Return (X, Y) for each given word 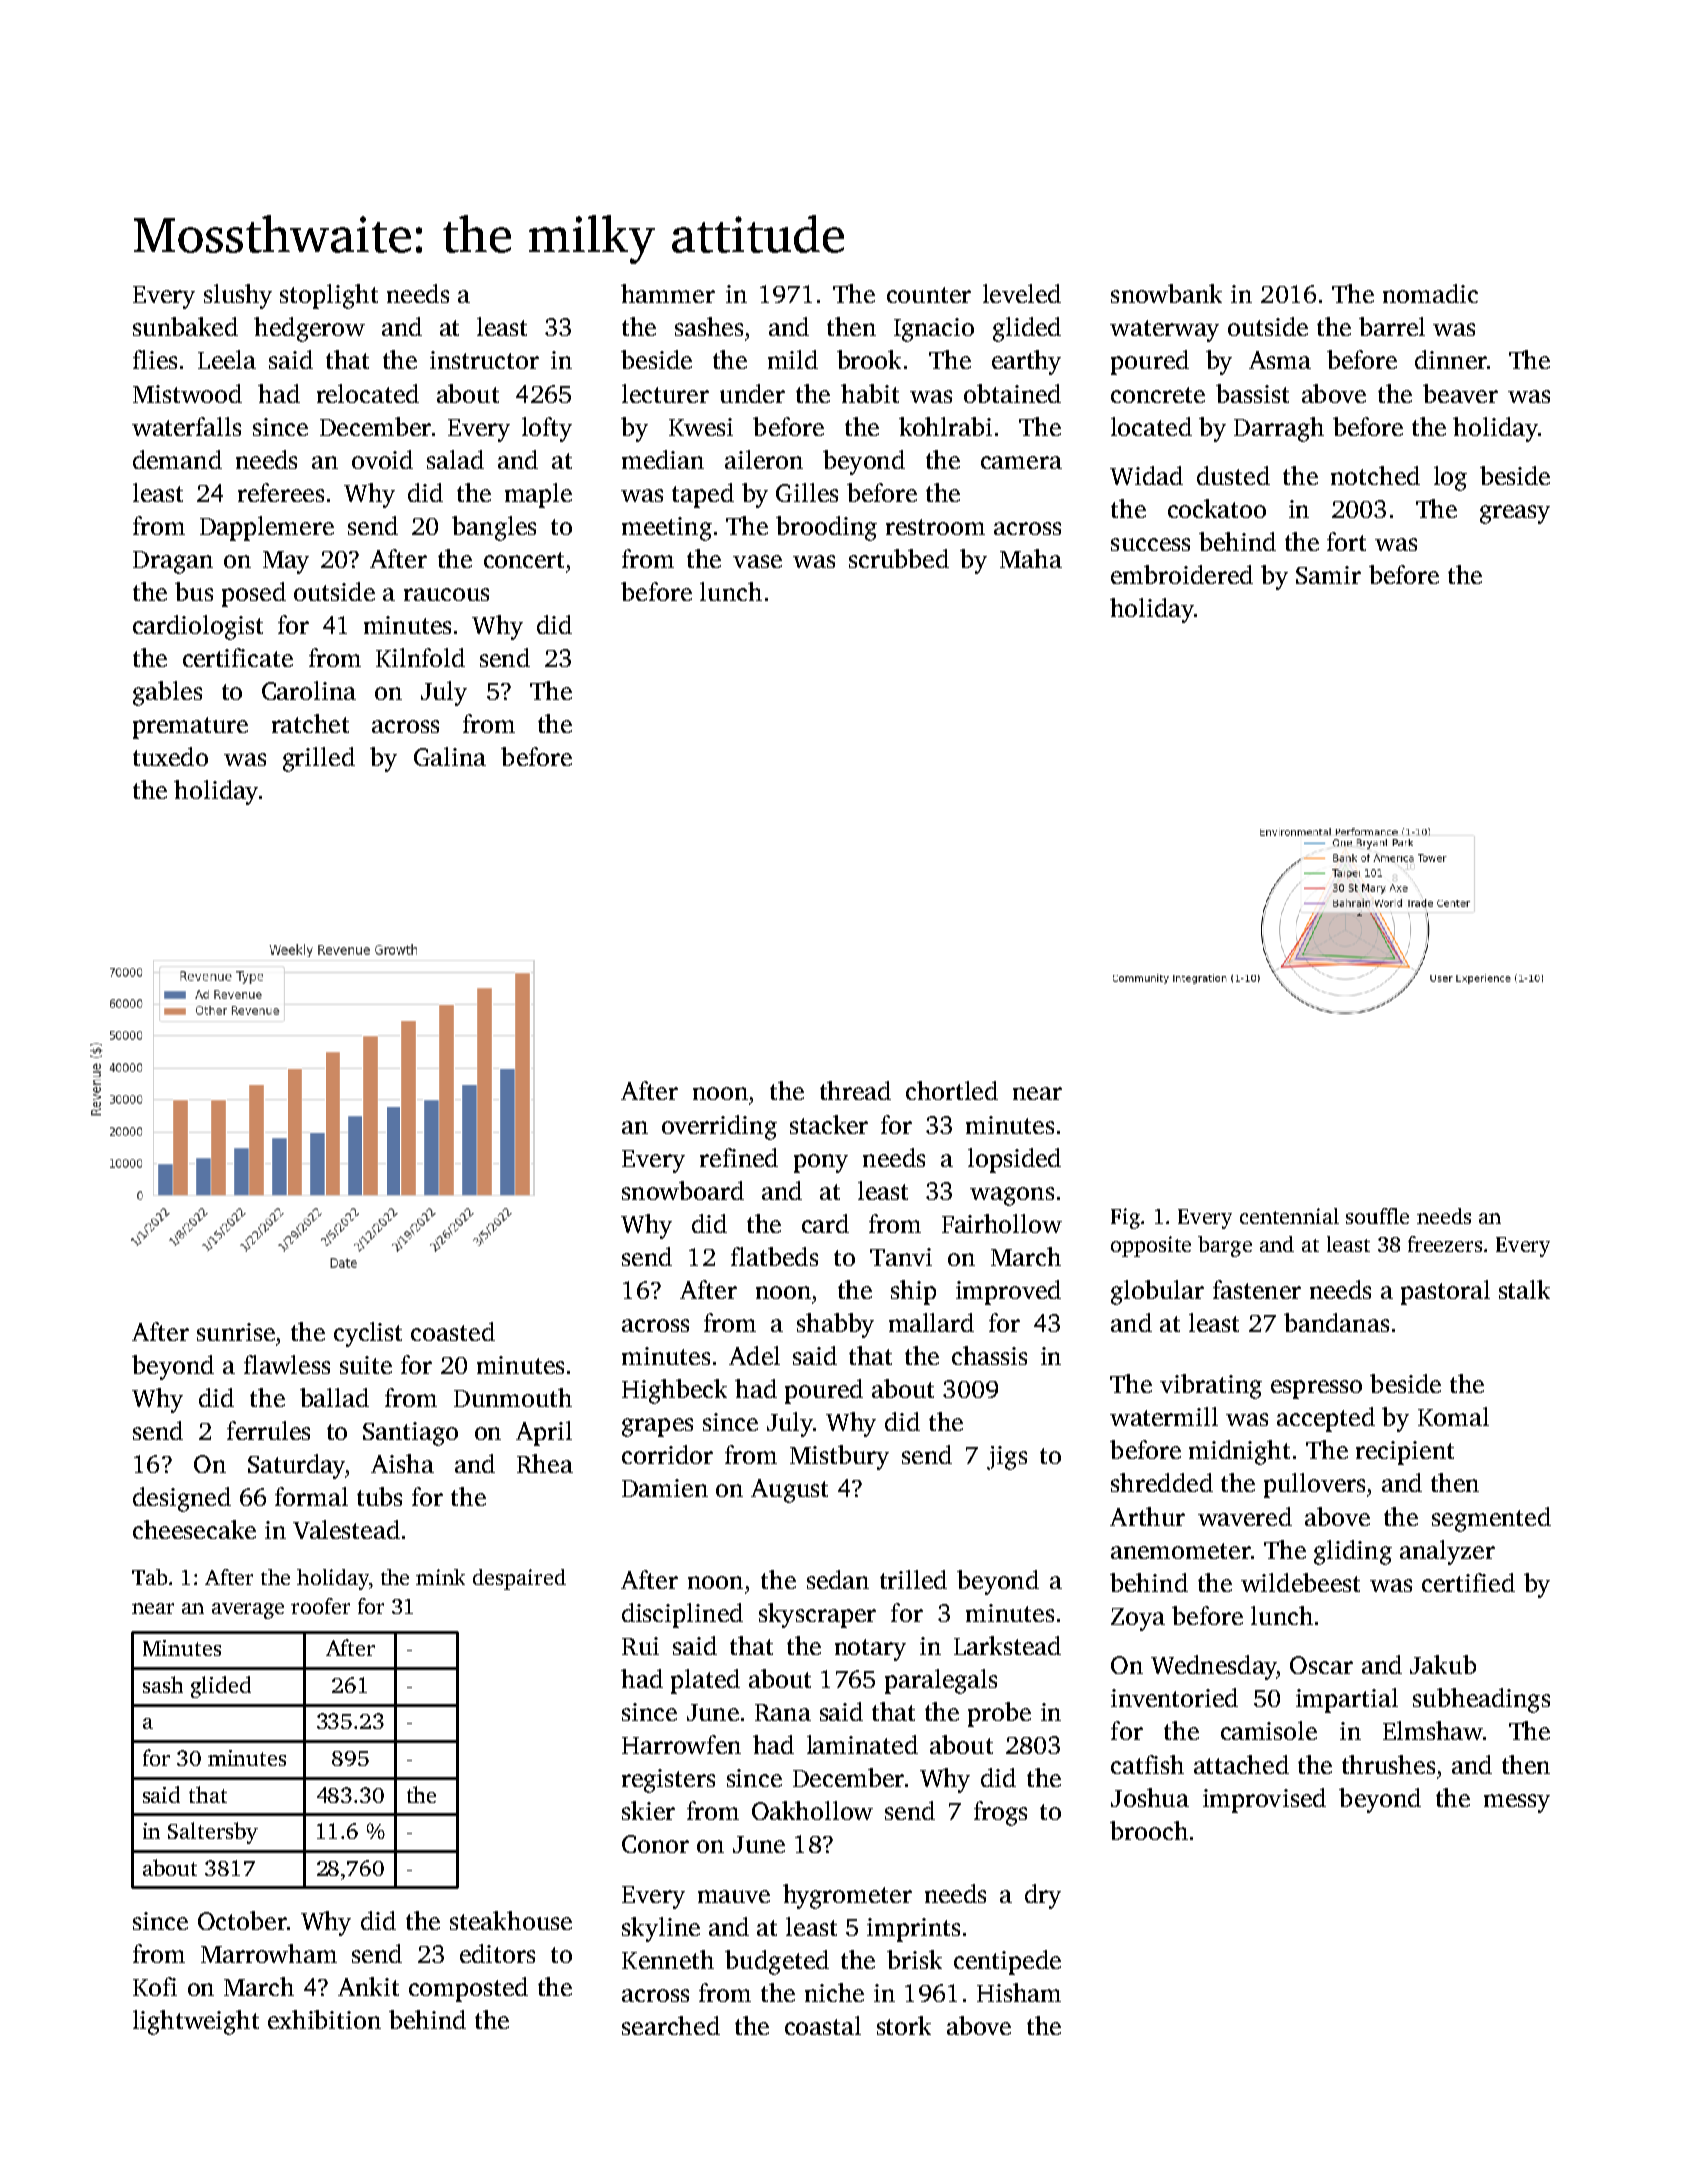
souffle (1377, 1216)
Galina (450, 756)
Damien (665, 1488)
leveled (1022, 293)
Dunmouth (513, 1397)
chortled (952, 1090)
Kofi (155, 1986)
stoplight (329, 296)
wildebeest (1300, 1582)
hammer (668, 293)
